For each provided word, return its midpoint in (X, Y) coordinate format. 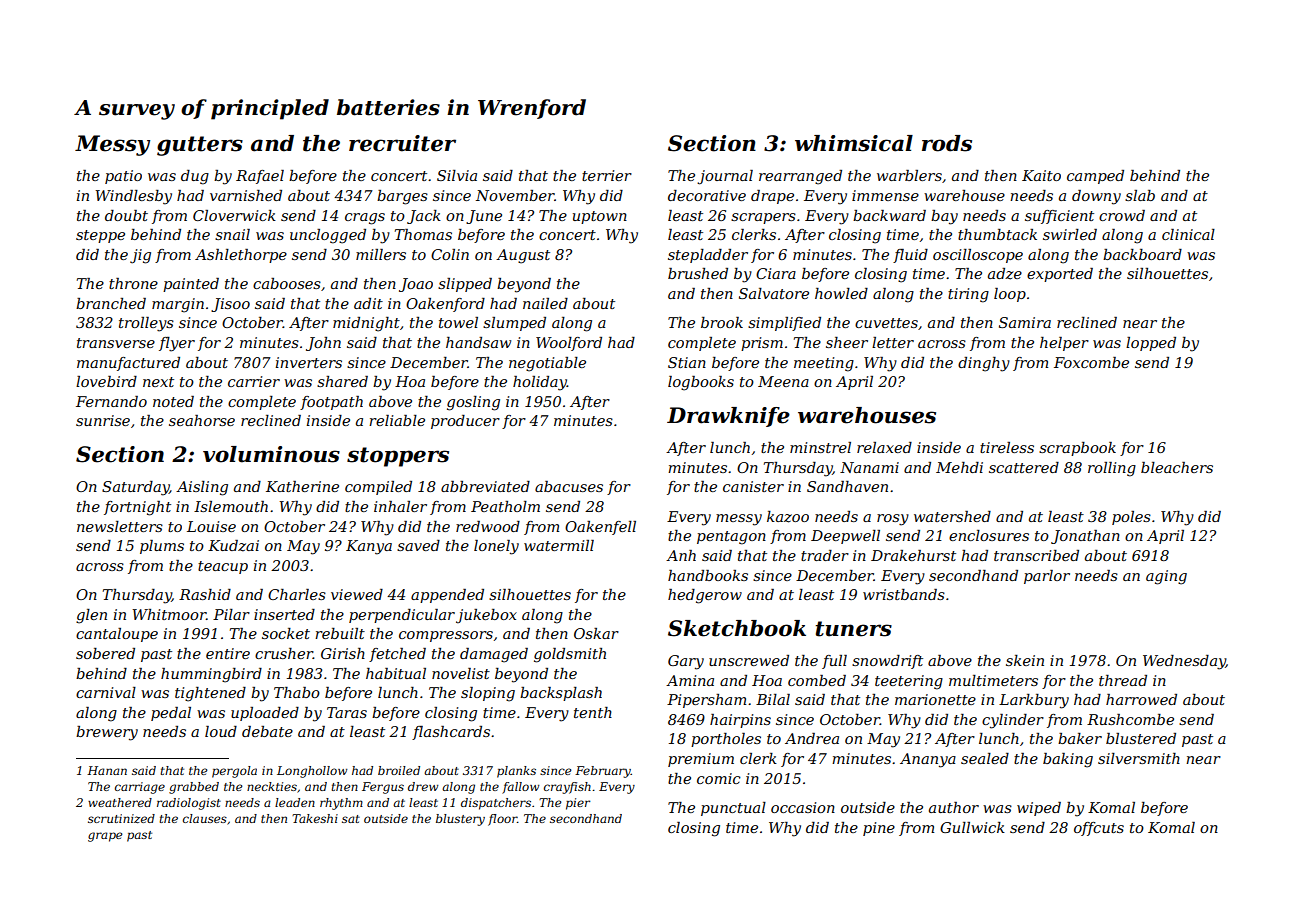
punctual (733, 809)
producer (465, 422)
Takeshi (315, 818)
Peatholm (505, 506)
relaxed (884, 447)
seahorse (202, 420)
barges (402, 197)
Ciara (776, 273)
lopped (1151, 344)
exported (1060, 275)
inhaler (400, 506)
